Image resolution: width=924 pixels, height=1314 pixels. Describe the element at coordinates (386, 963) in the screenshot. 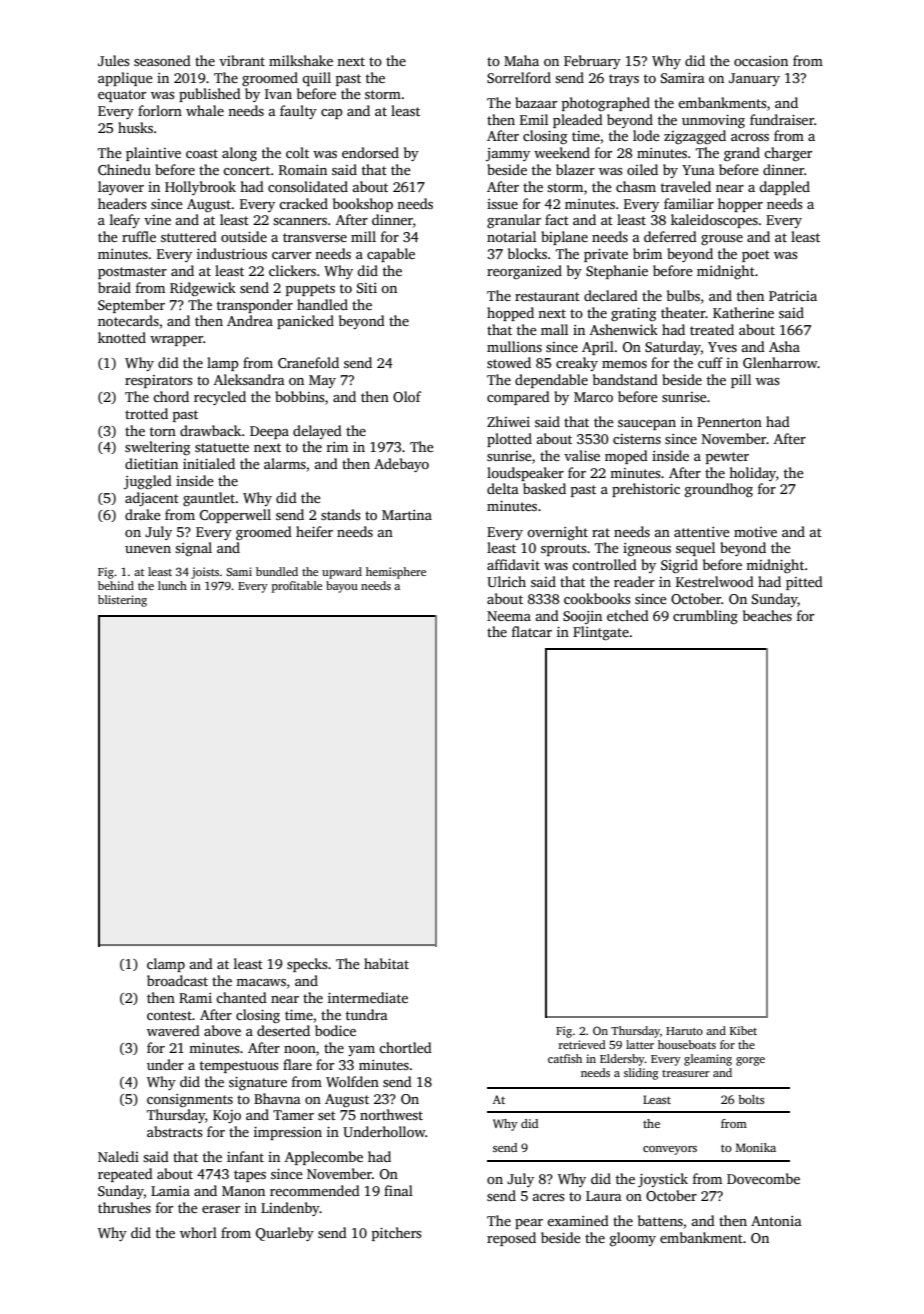

I see `habitat` at that location.
